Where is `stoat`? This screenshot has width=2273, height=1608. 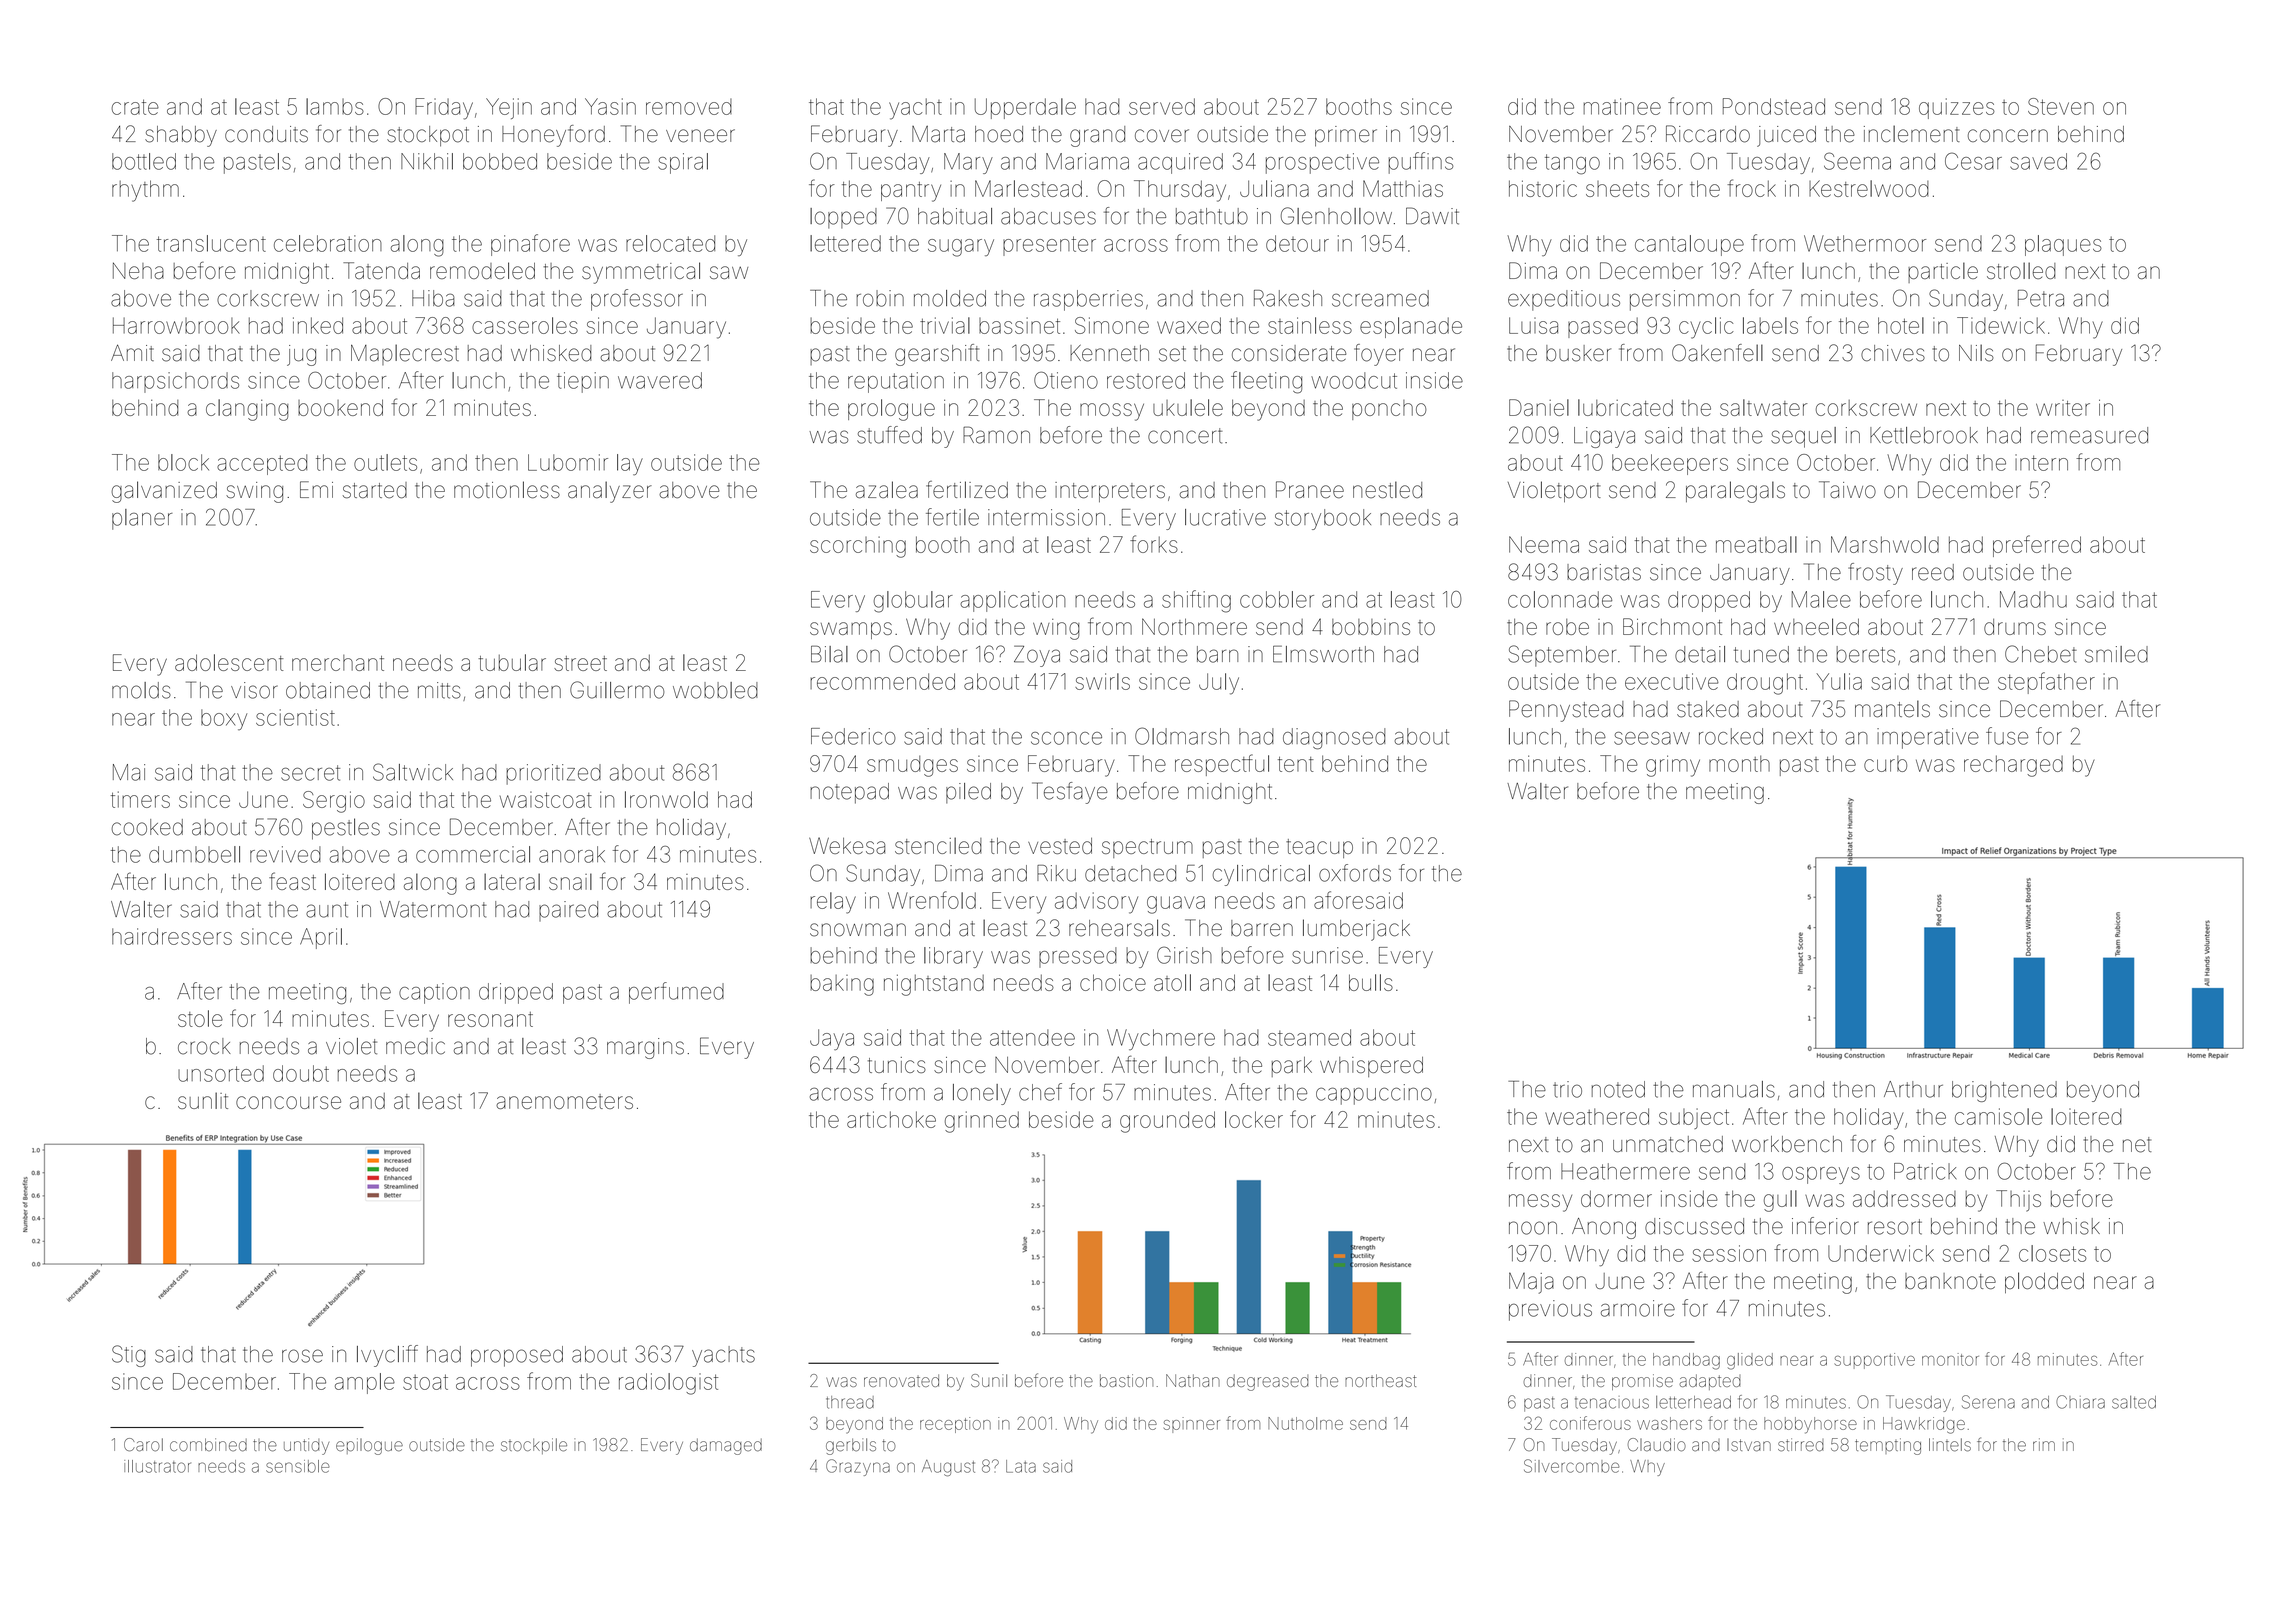 stoat is located at coordinates (425, 1382).
